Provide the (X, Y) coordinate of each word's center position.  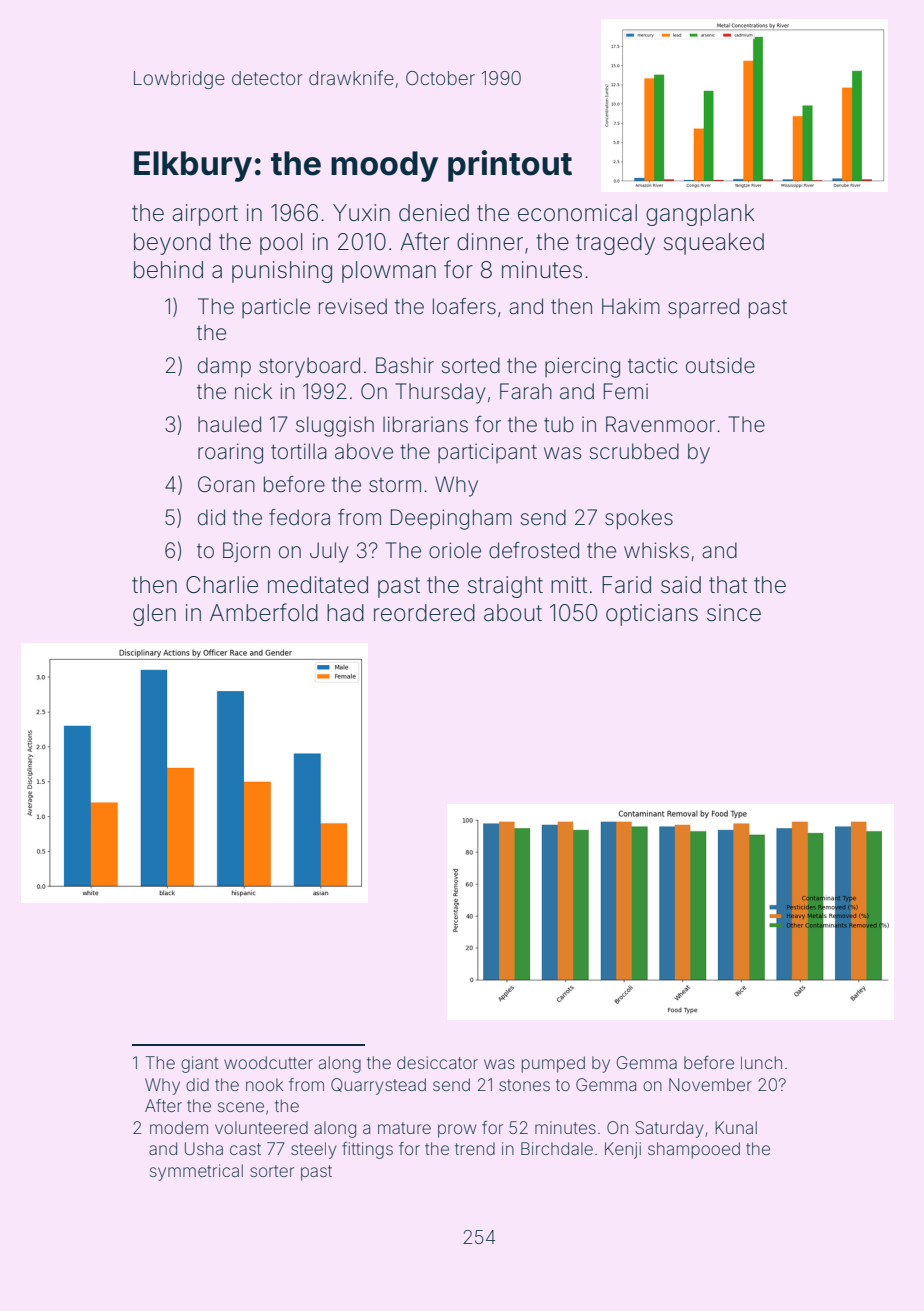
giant (199, 1064)
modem (179, 1127)
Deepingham (451, 519)
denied (434, 213)
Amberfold (264, 612)
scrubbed (634, 451)
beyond (172, 244)
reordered (424, 613)
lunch (761, 1062)
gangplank (700, 215)
